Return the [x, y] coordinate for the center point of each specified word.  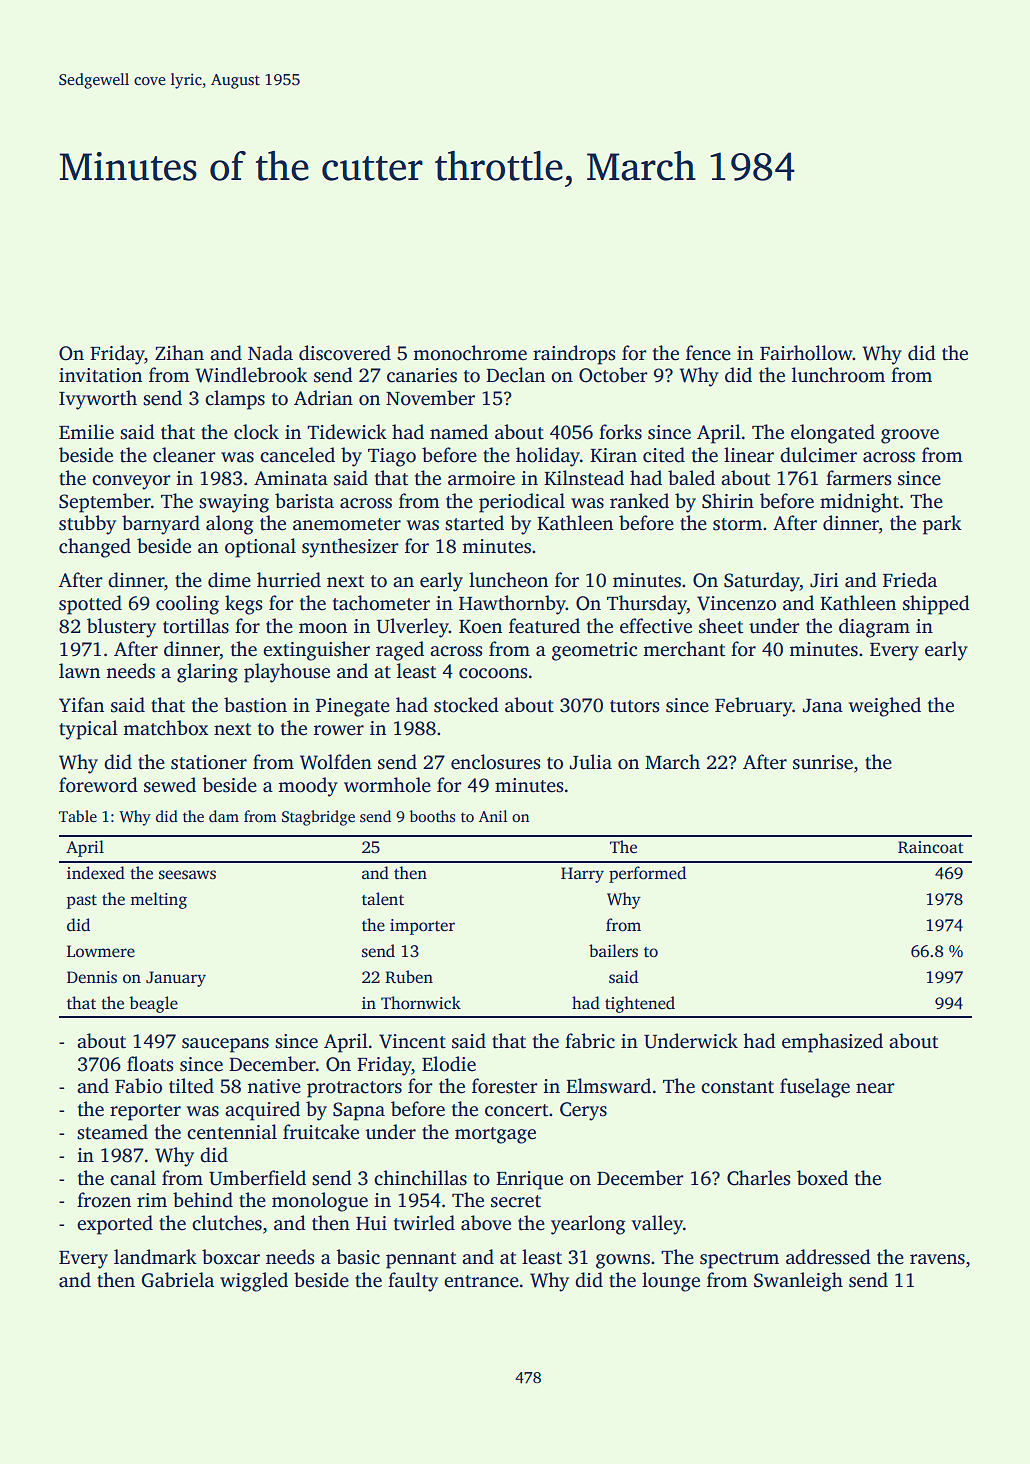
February [753, 707]
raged [400, 651]
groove [910, 436]
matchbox [166, 728]
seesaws [187, 875]
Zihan [179, 353]
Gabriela [178, 1280]
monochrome [470, 353]
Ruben [409, 977]
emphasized [832, 1043]
